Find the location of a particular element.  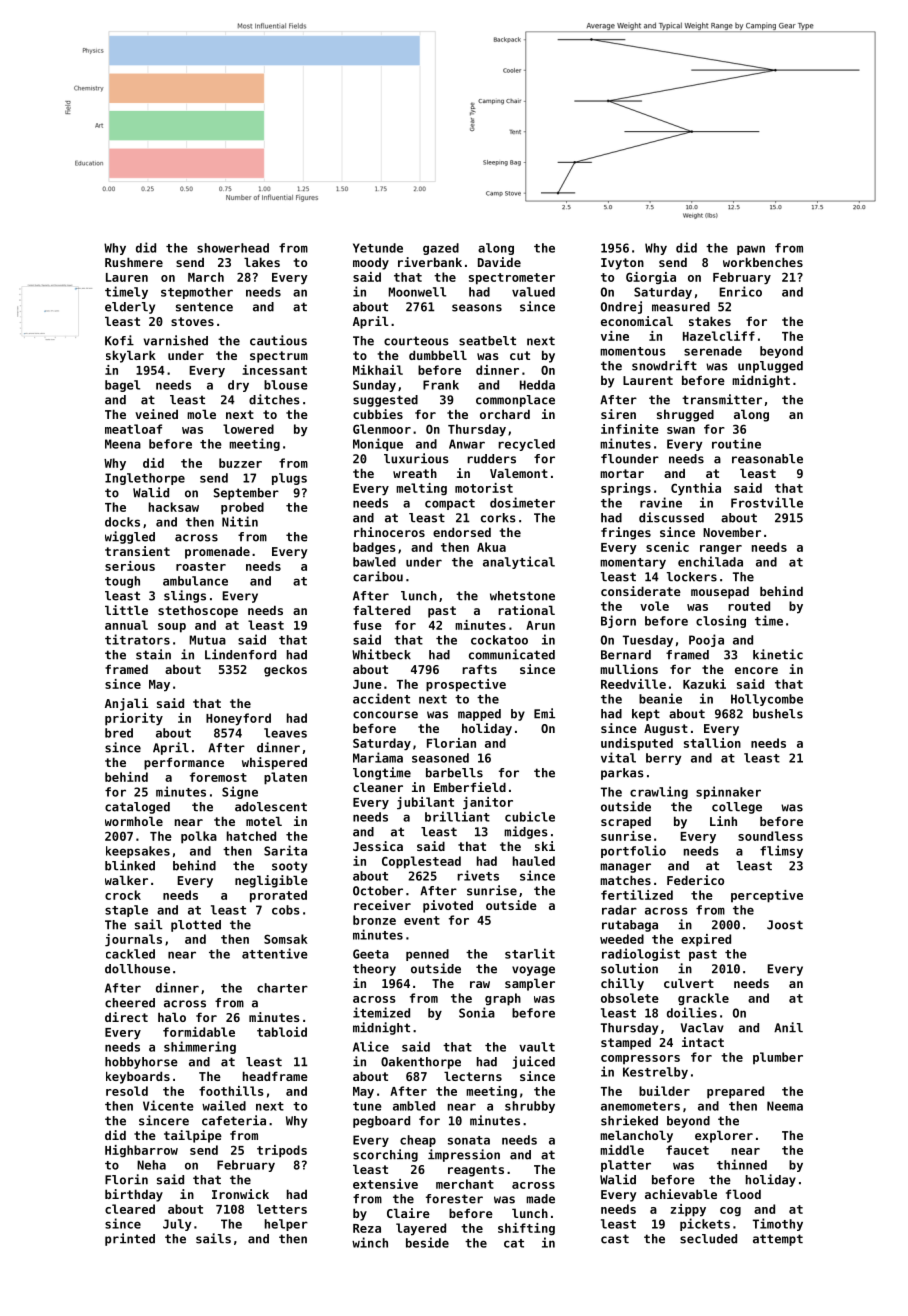

workbenches is located at coordinates (763, 262).
